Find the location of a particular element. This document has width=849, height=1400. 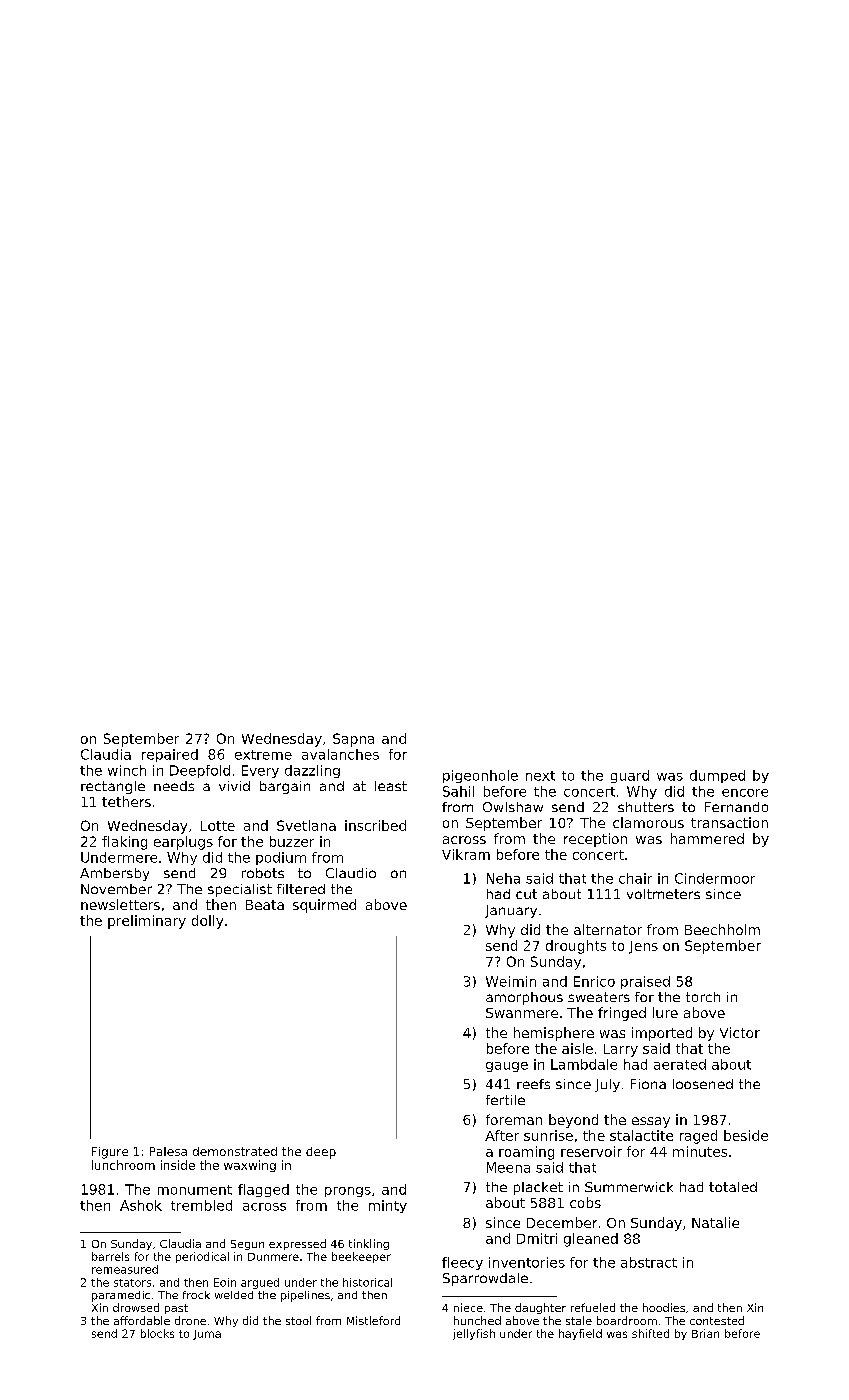

next is located at coordinates (540, 776).
